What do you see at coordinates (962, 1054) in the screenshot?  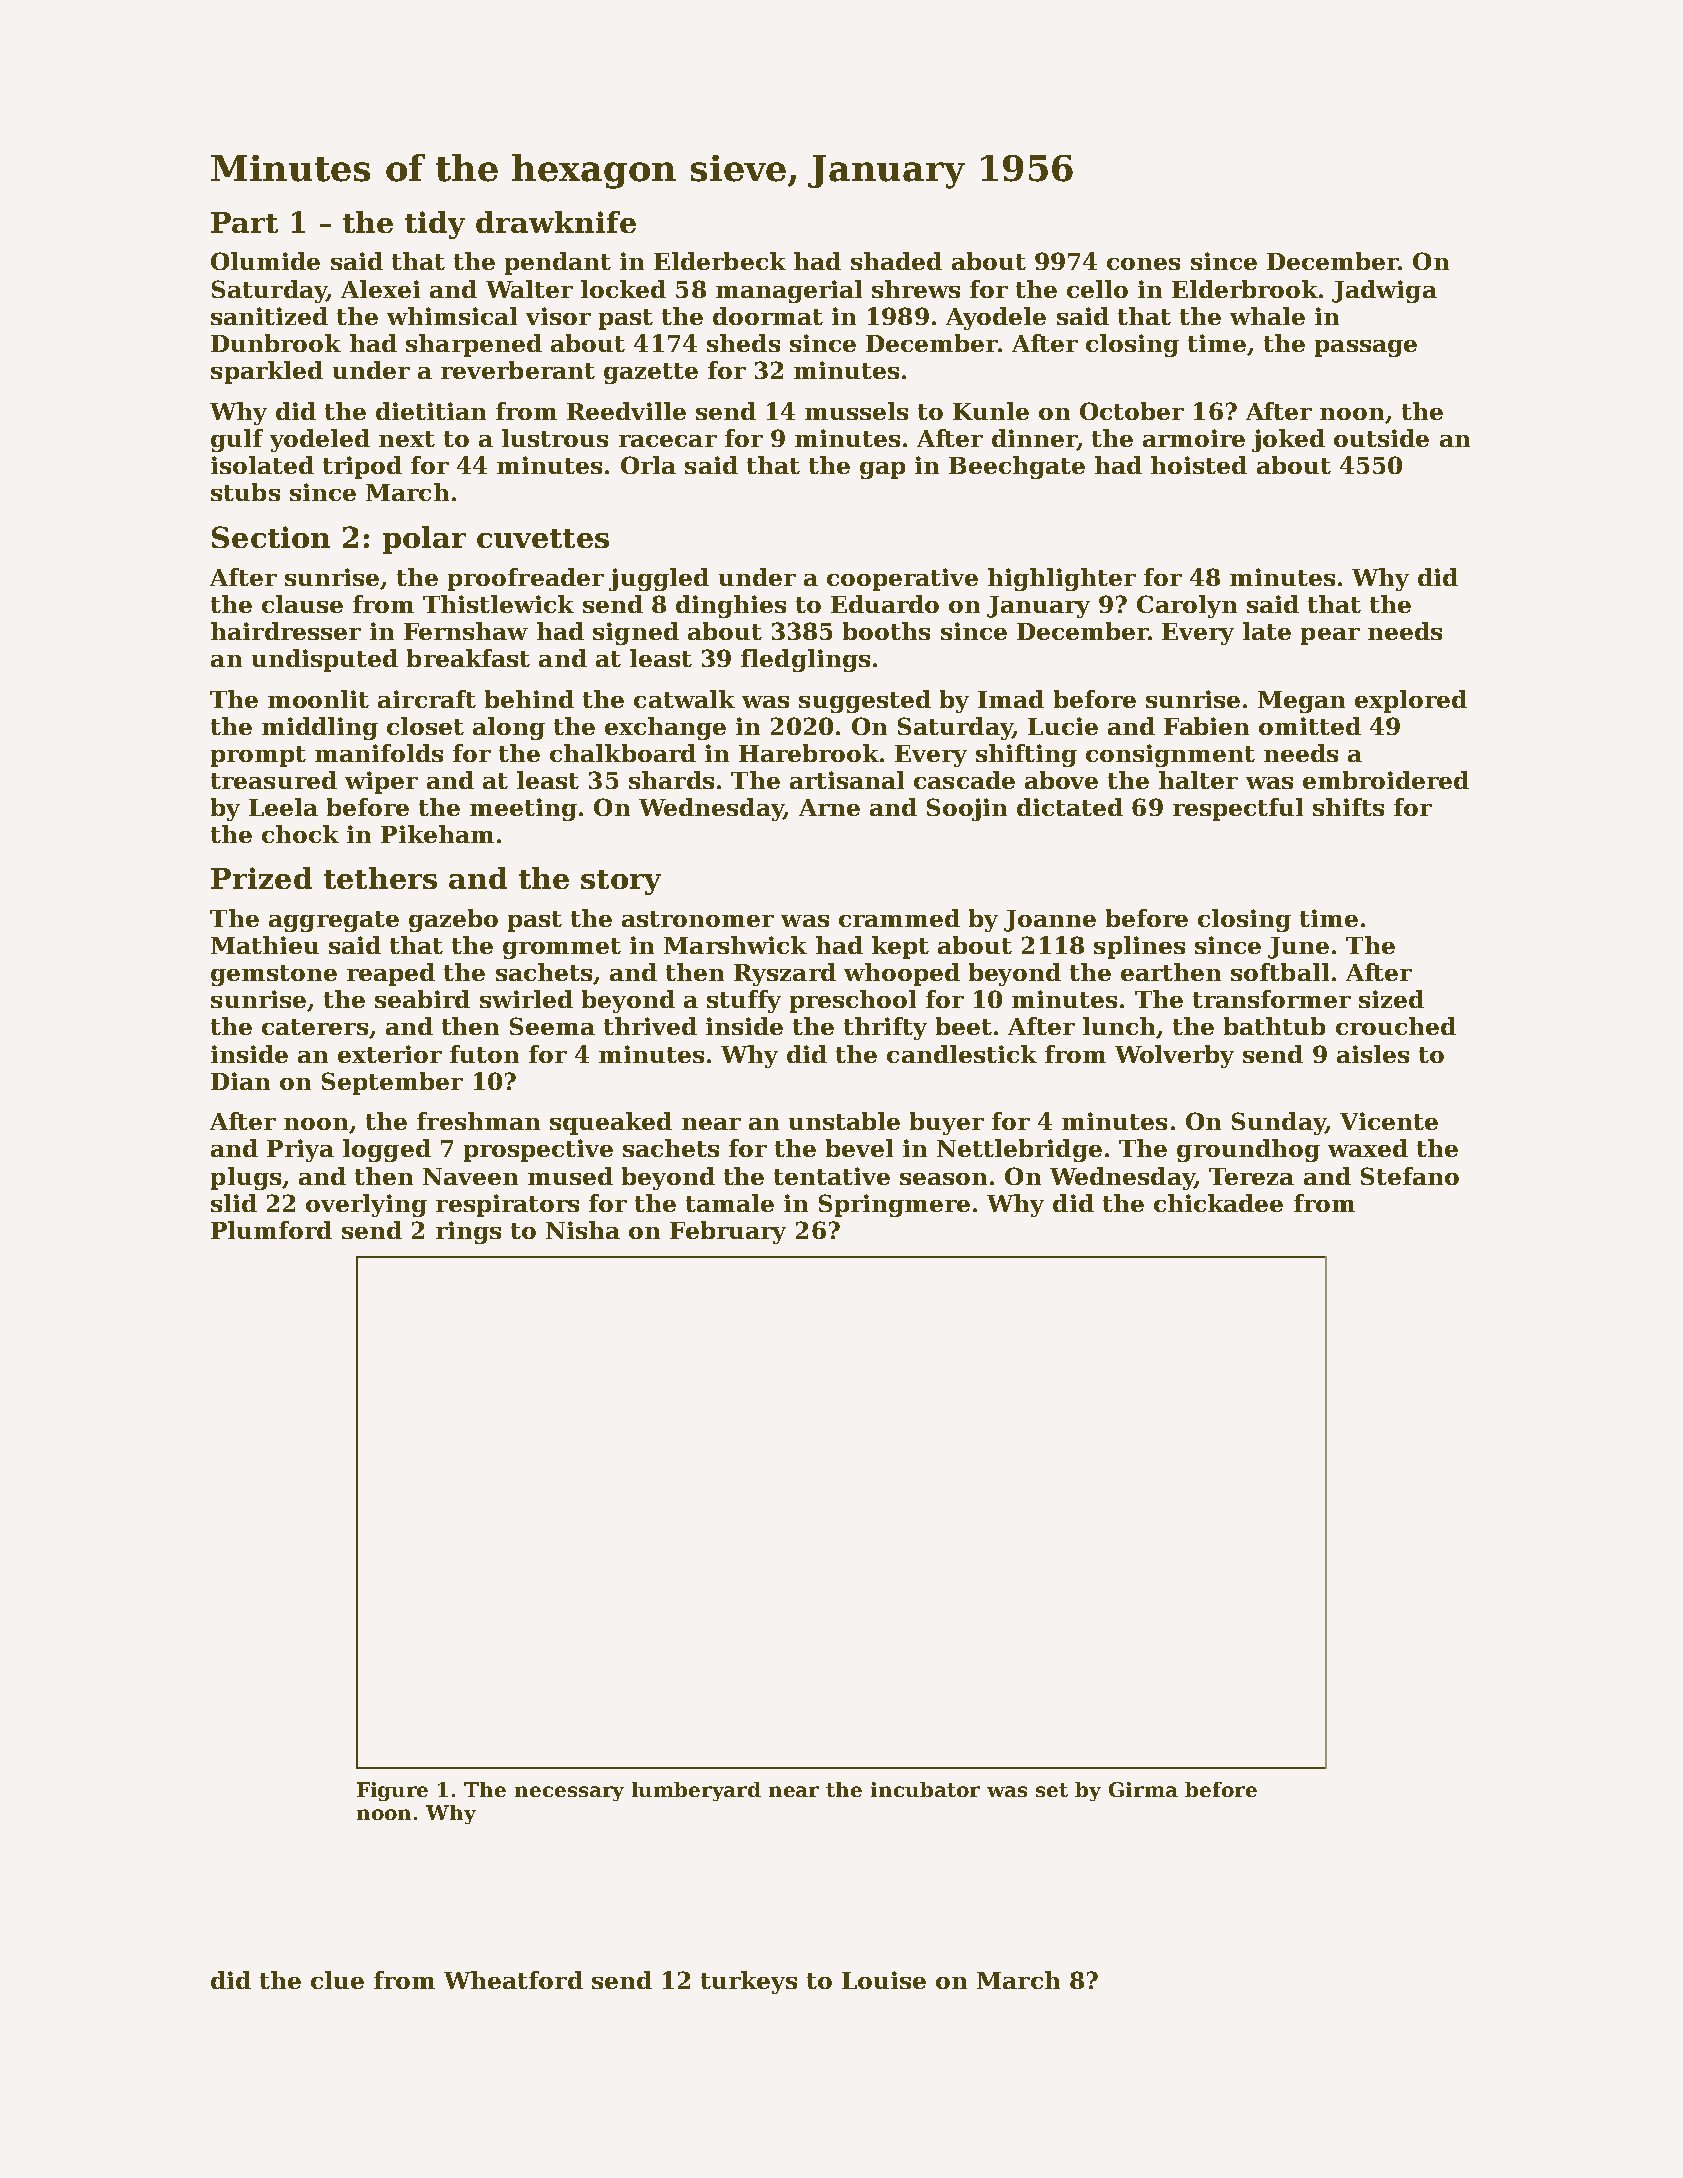 I see `candlestick` at bounding box center [962, 1054].
